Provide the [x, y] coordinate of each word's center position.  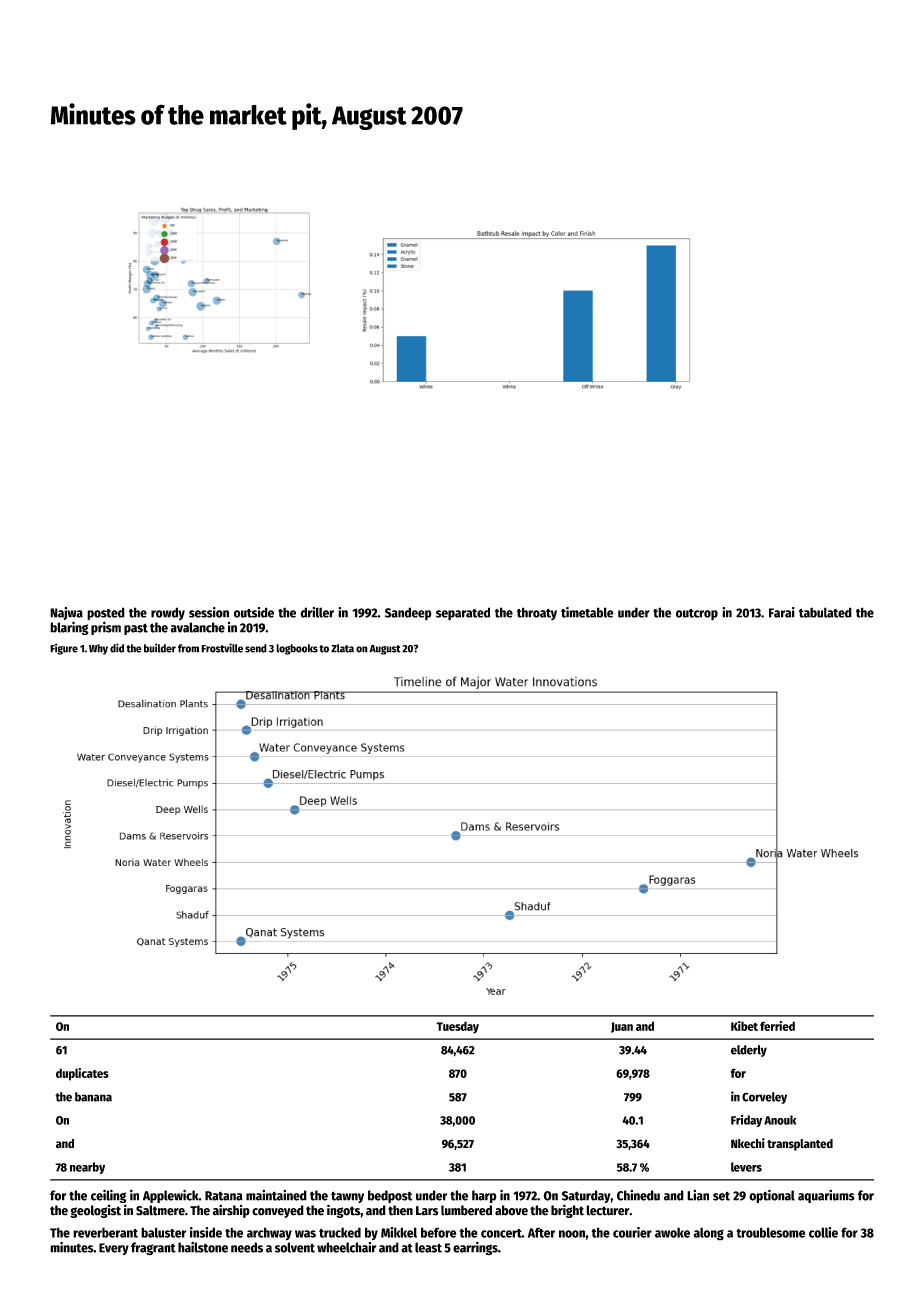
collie [823, 1232]
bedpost [390, 1196]
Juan [622, 1027]
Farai [782, 612]
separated [463, 613]
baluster [163, 1232]
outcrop [697, 614]
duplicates [82, 1074]
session [209, 612]
